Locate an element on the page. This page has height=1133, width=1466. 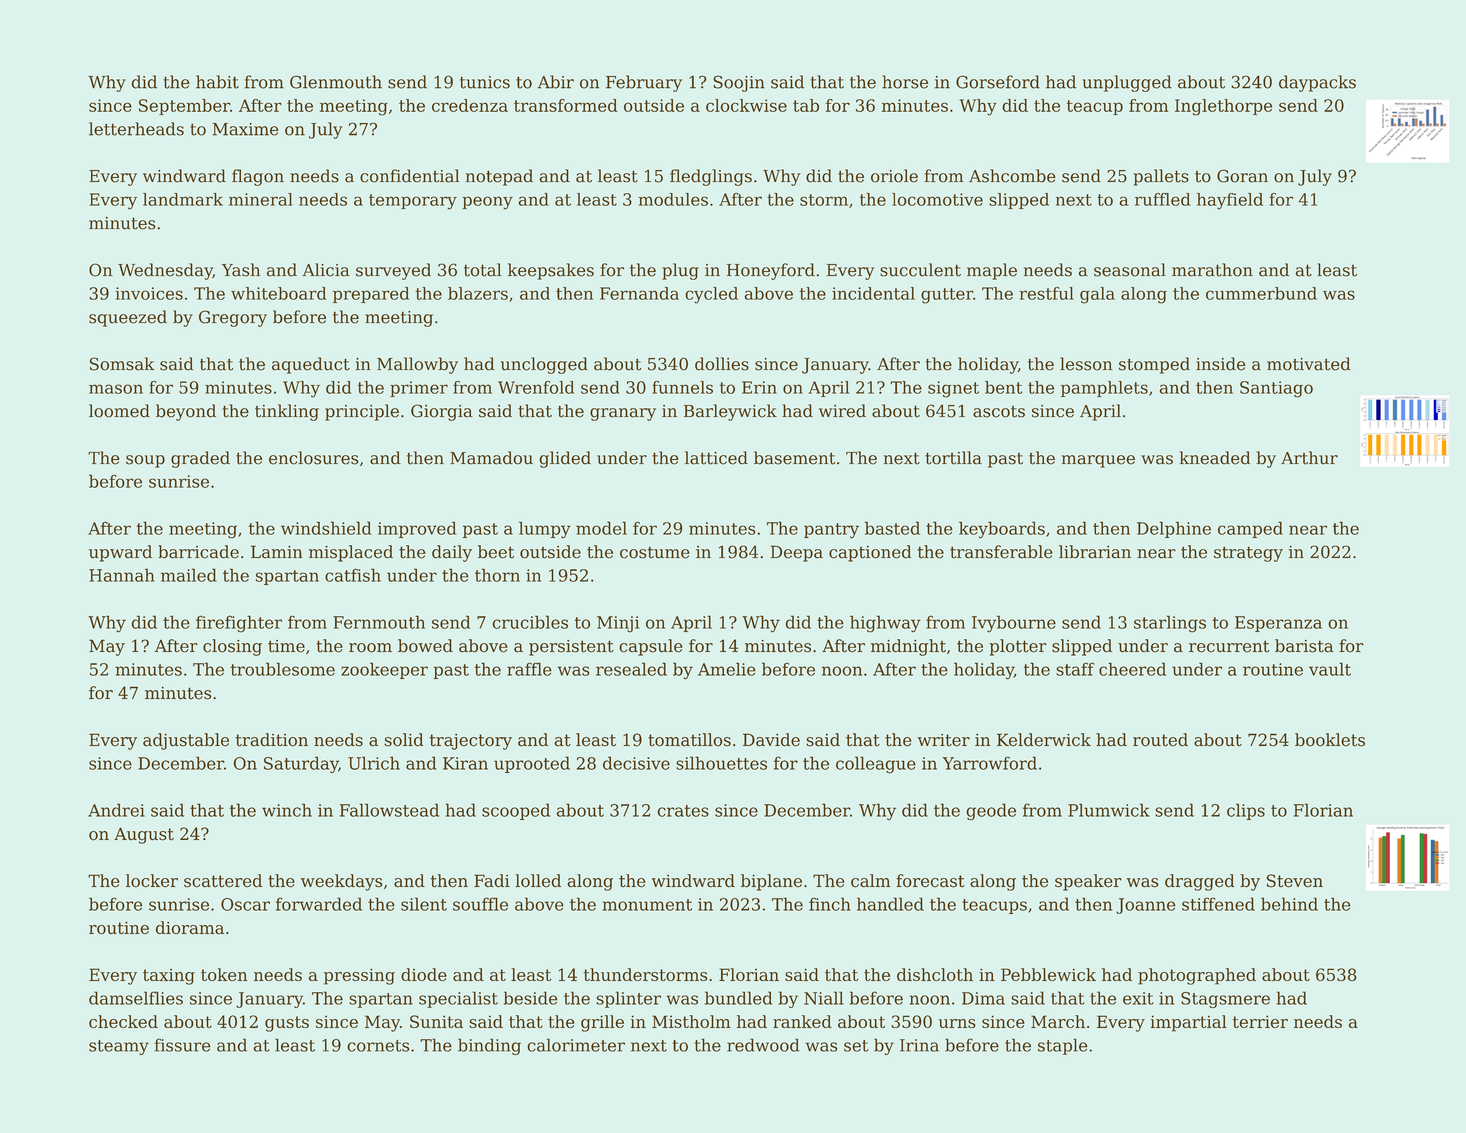
gala is located at coordinates (1097, 295).
